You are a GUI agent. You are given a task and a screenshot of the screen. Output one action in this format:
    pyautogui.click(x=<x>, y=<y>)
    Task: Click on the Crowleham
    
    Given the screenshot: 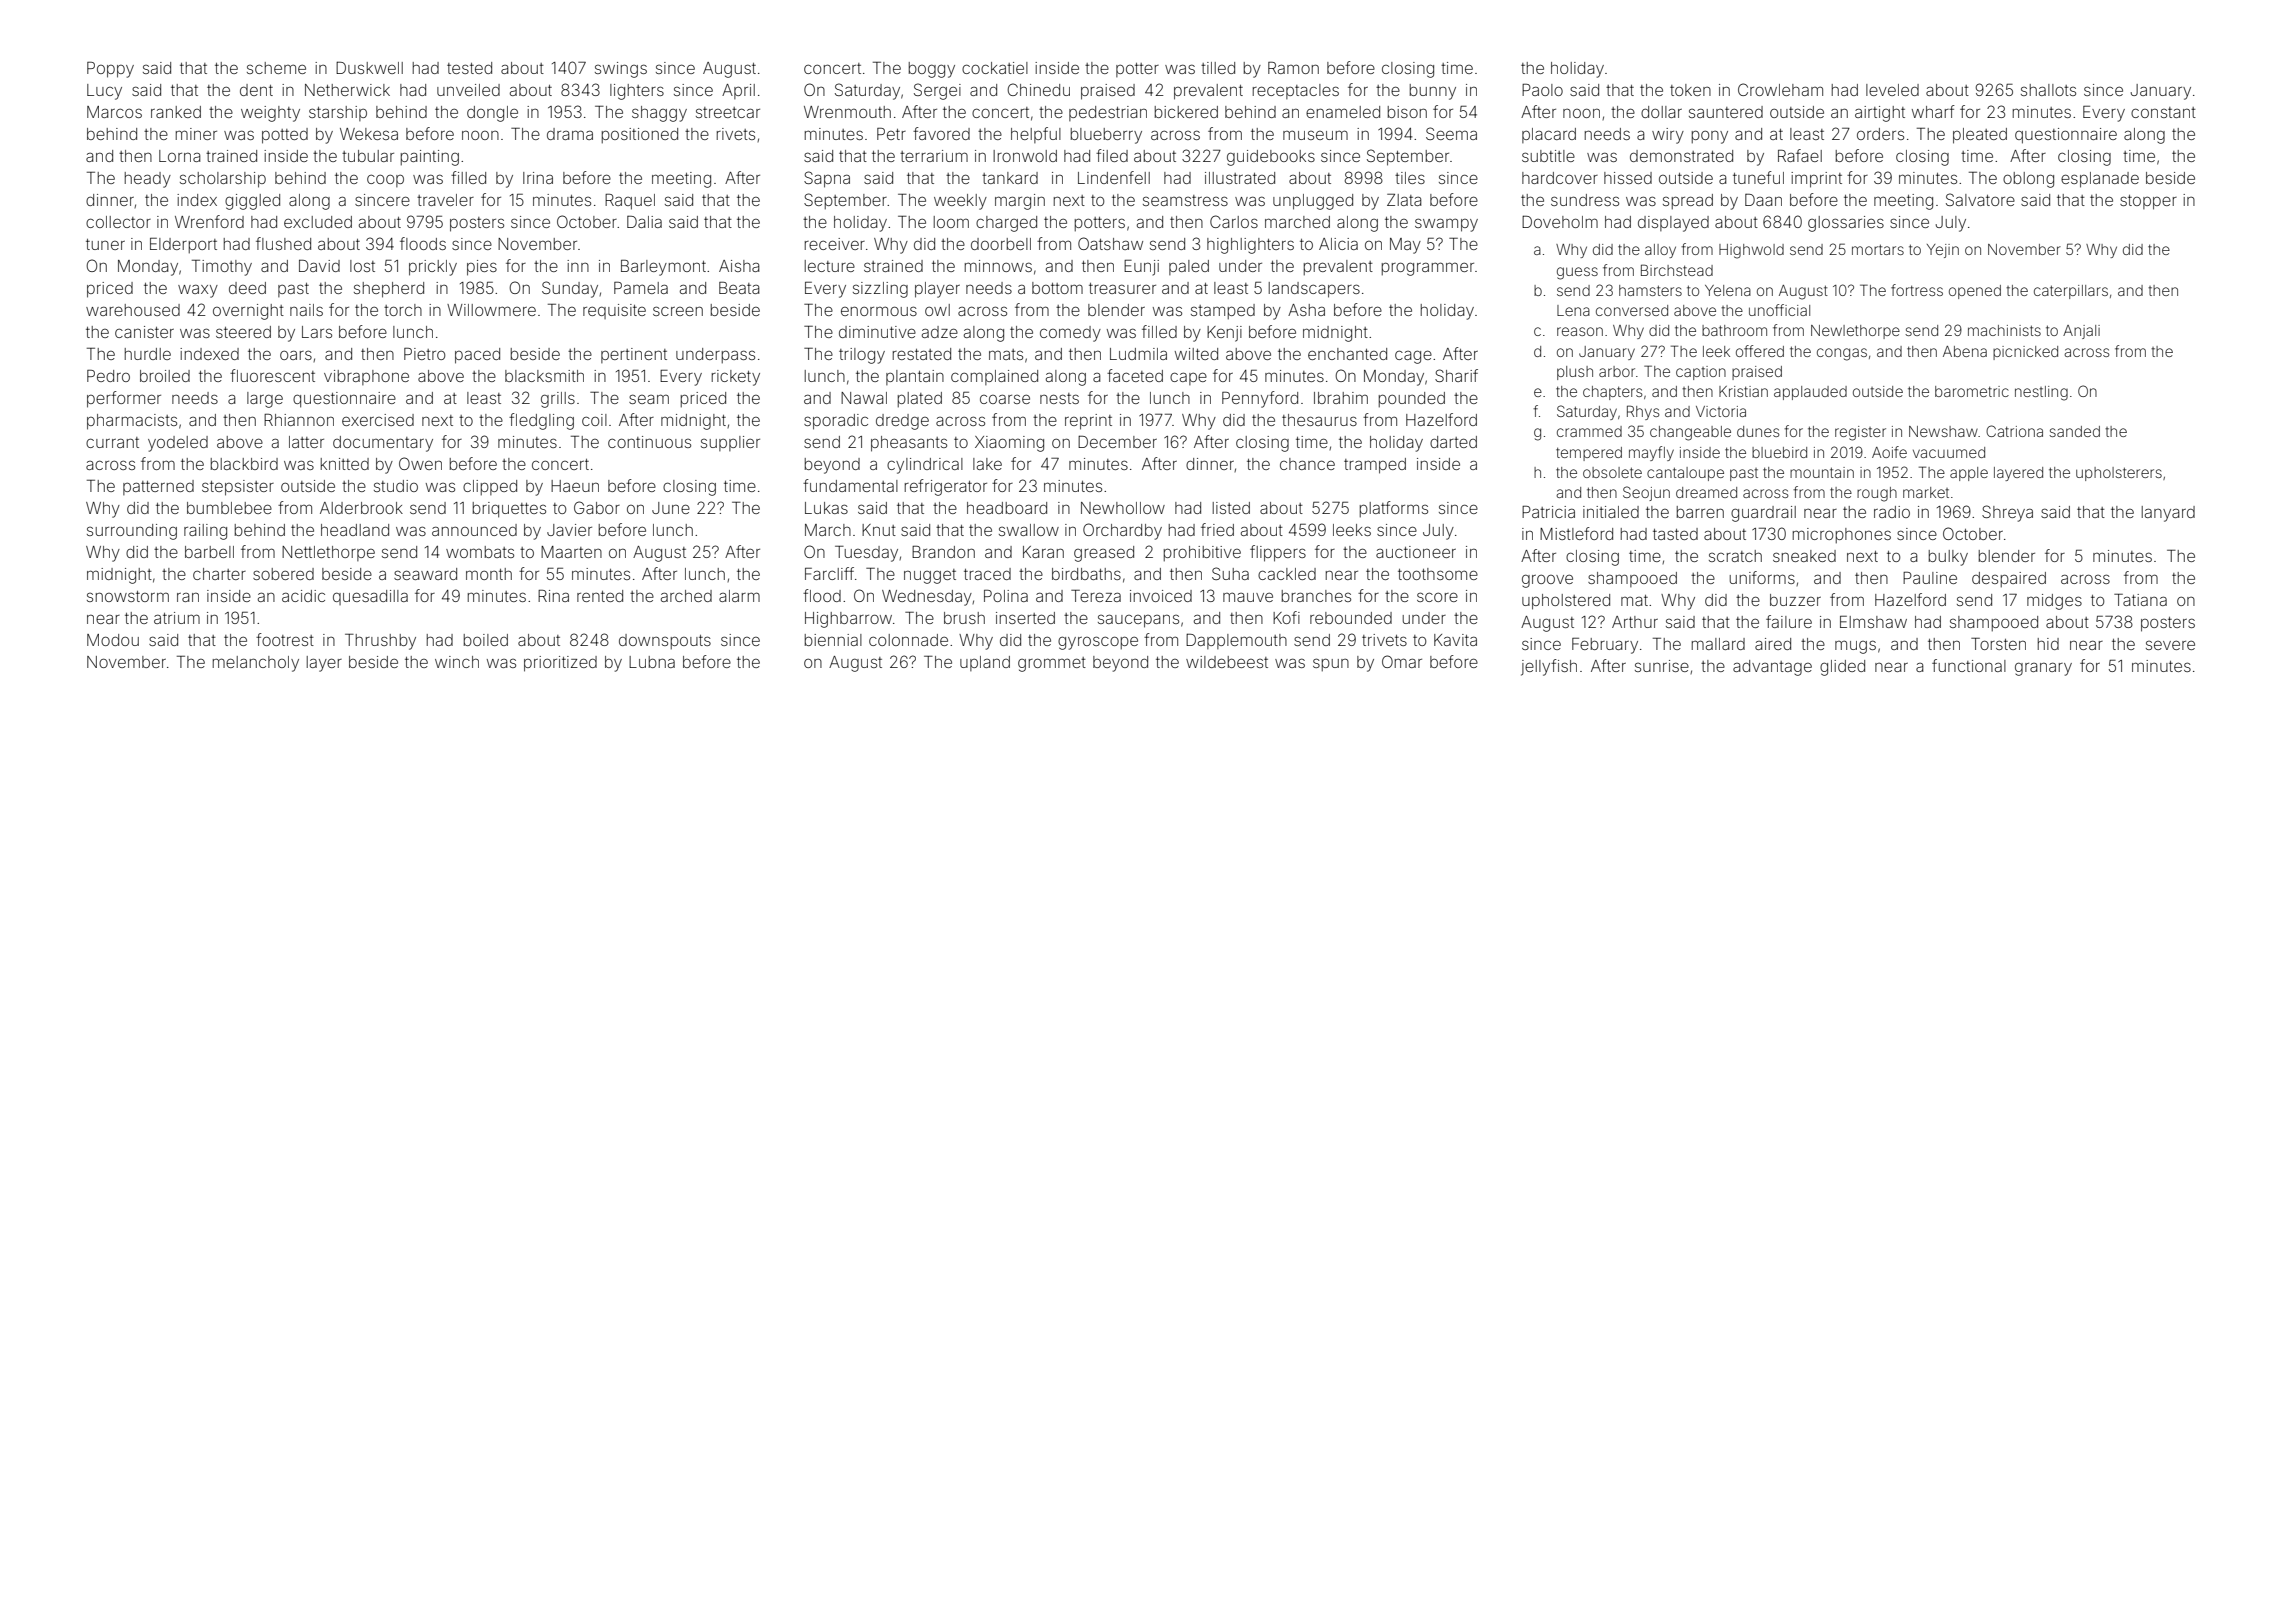 What is the action you would take?
    pyautogui.click(x=1780, y=89)
